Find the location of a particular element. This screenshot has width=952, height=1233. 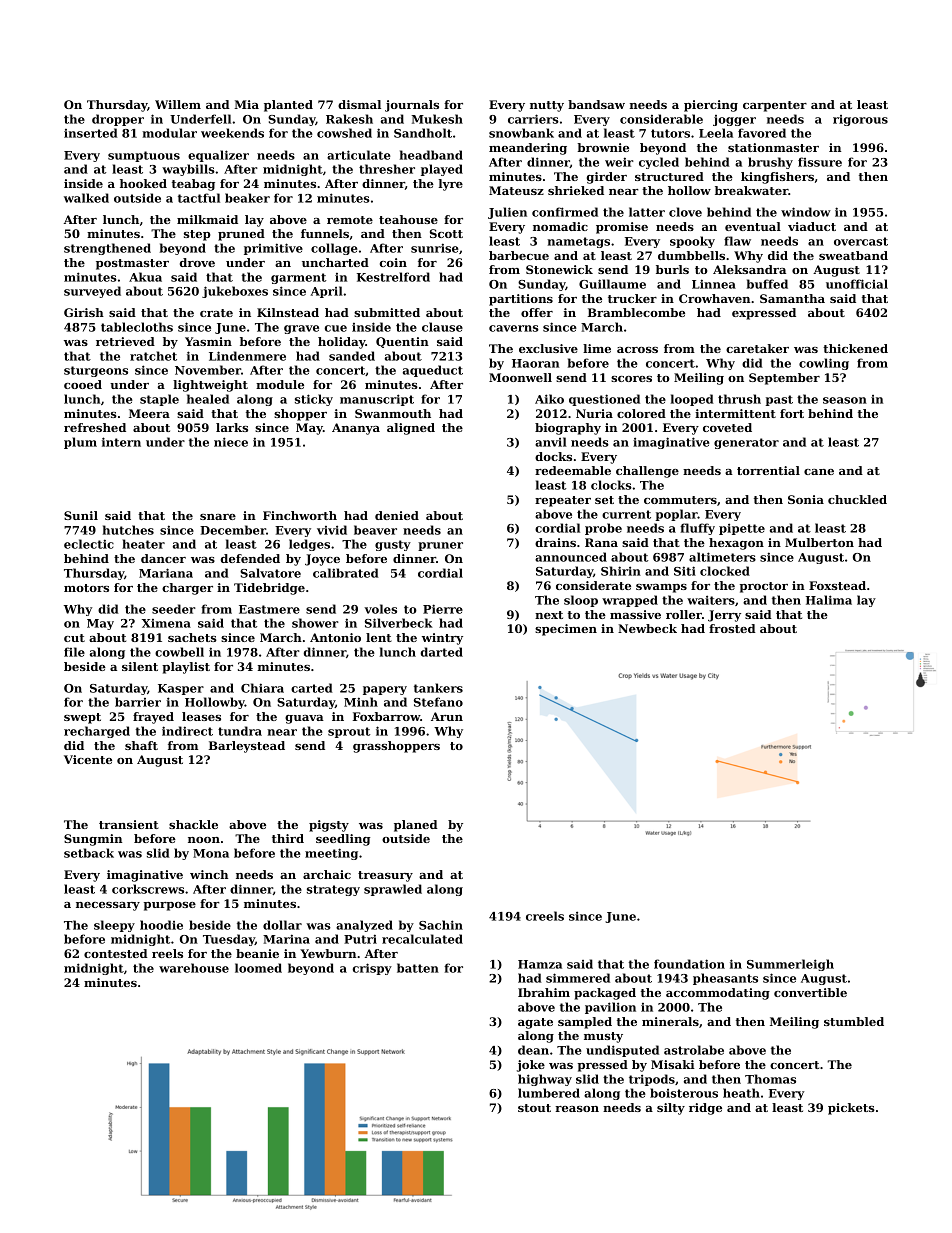

planed is located at coordinates (416, 826).
